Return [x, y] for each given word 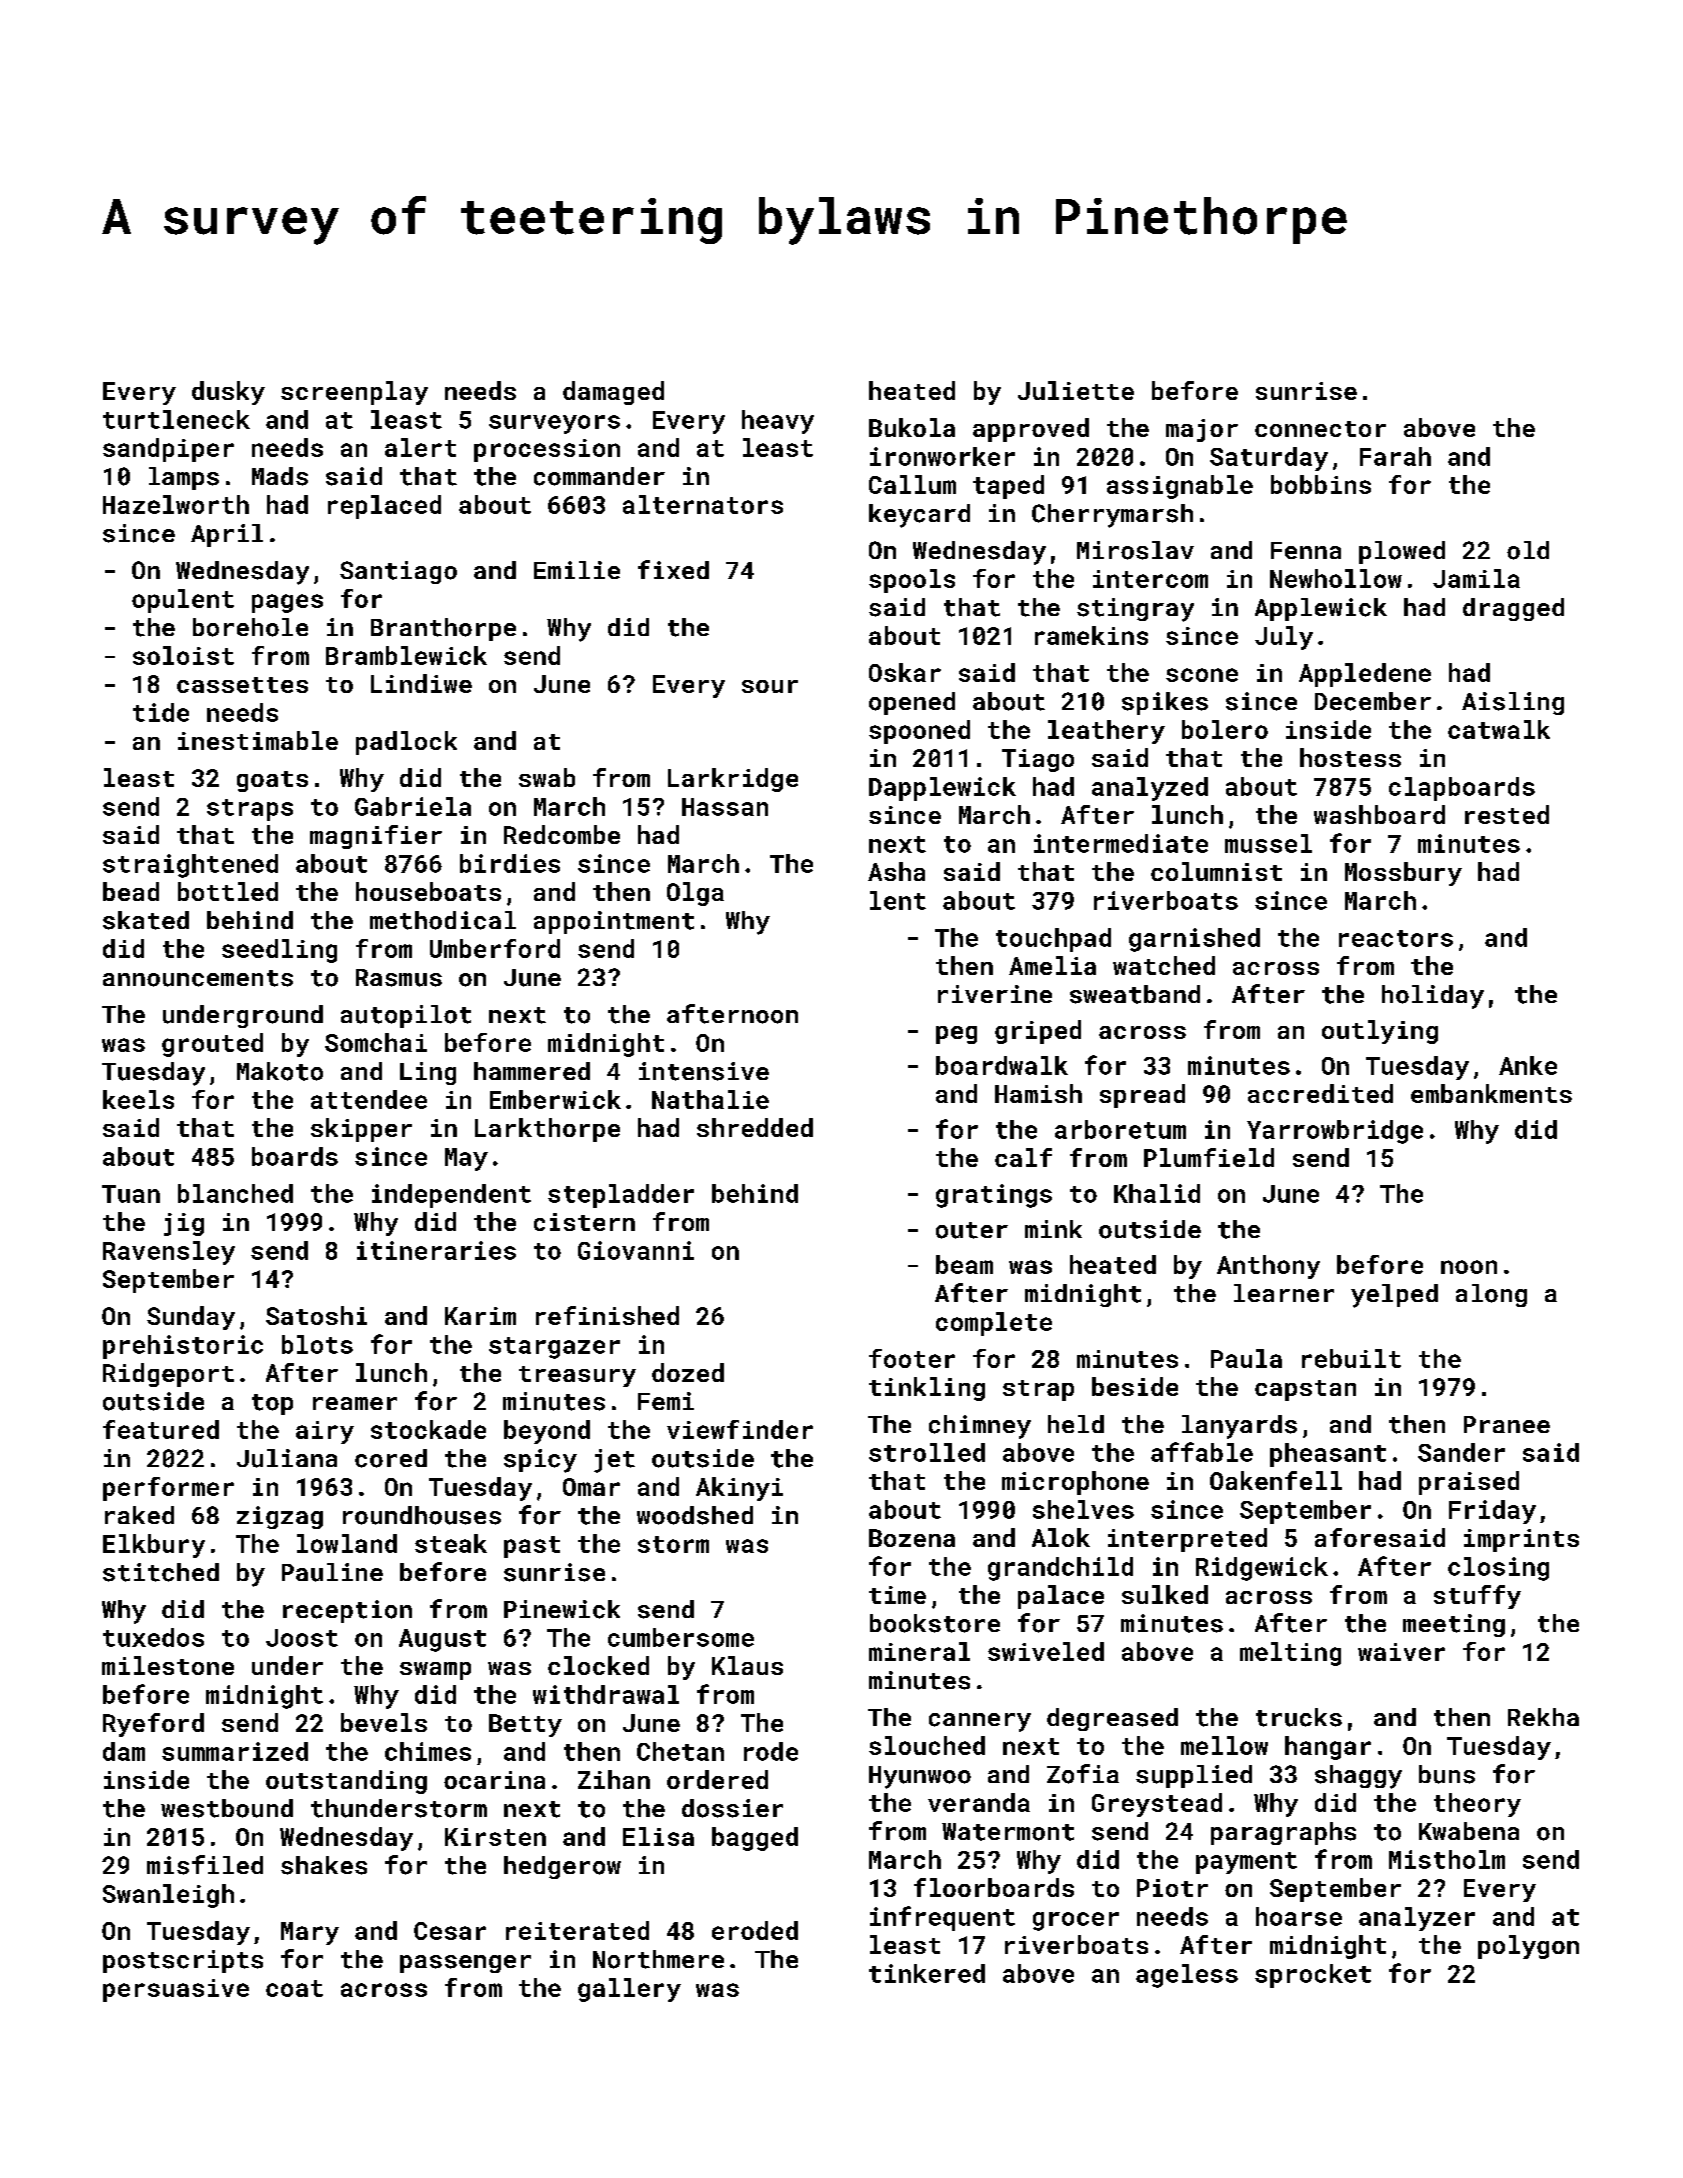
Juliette [1076, 390]
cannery [980, 1722]
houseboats [428, 891]
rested [1507, 814]
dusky [228, 393]
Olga [695, 894]
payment [1246, 1863]
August [442, 1640]
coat [294, 1988]
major [1202, 430]
